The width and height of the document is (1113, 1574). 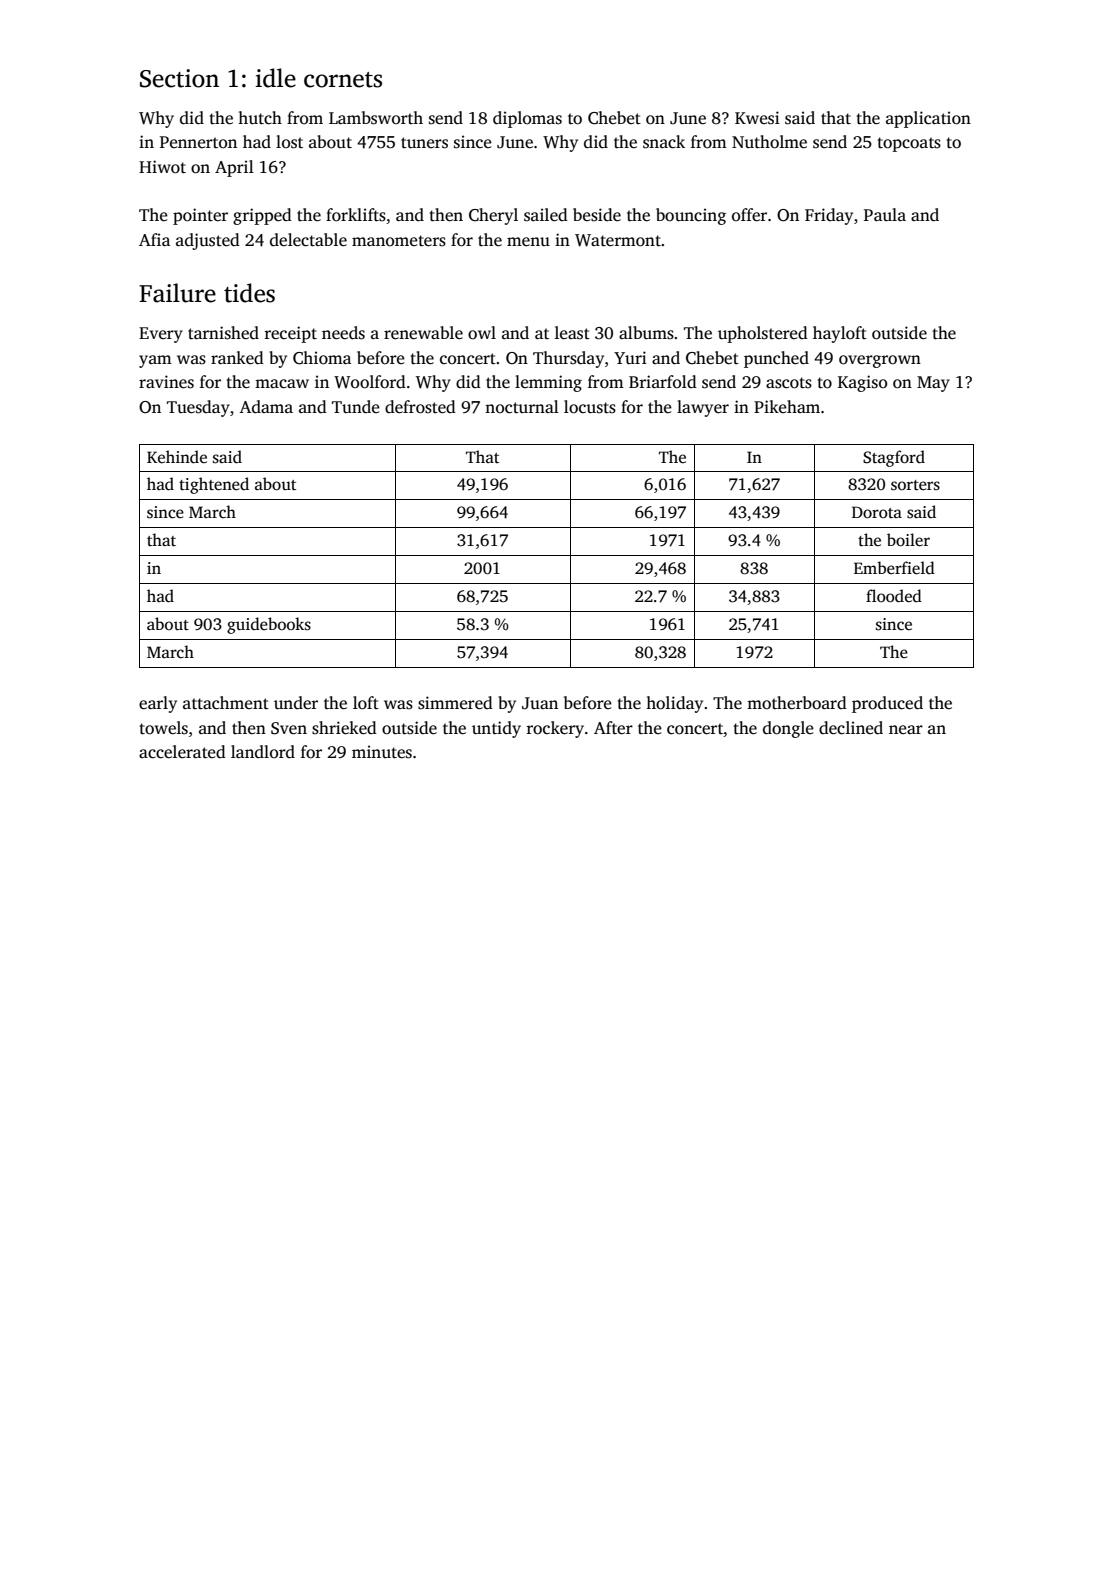 I want to click on tightened, so click(x=214, y=485).
